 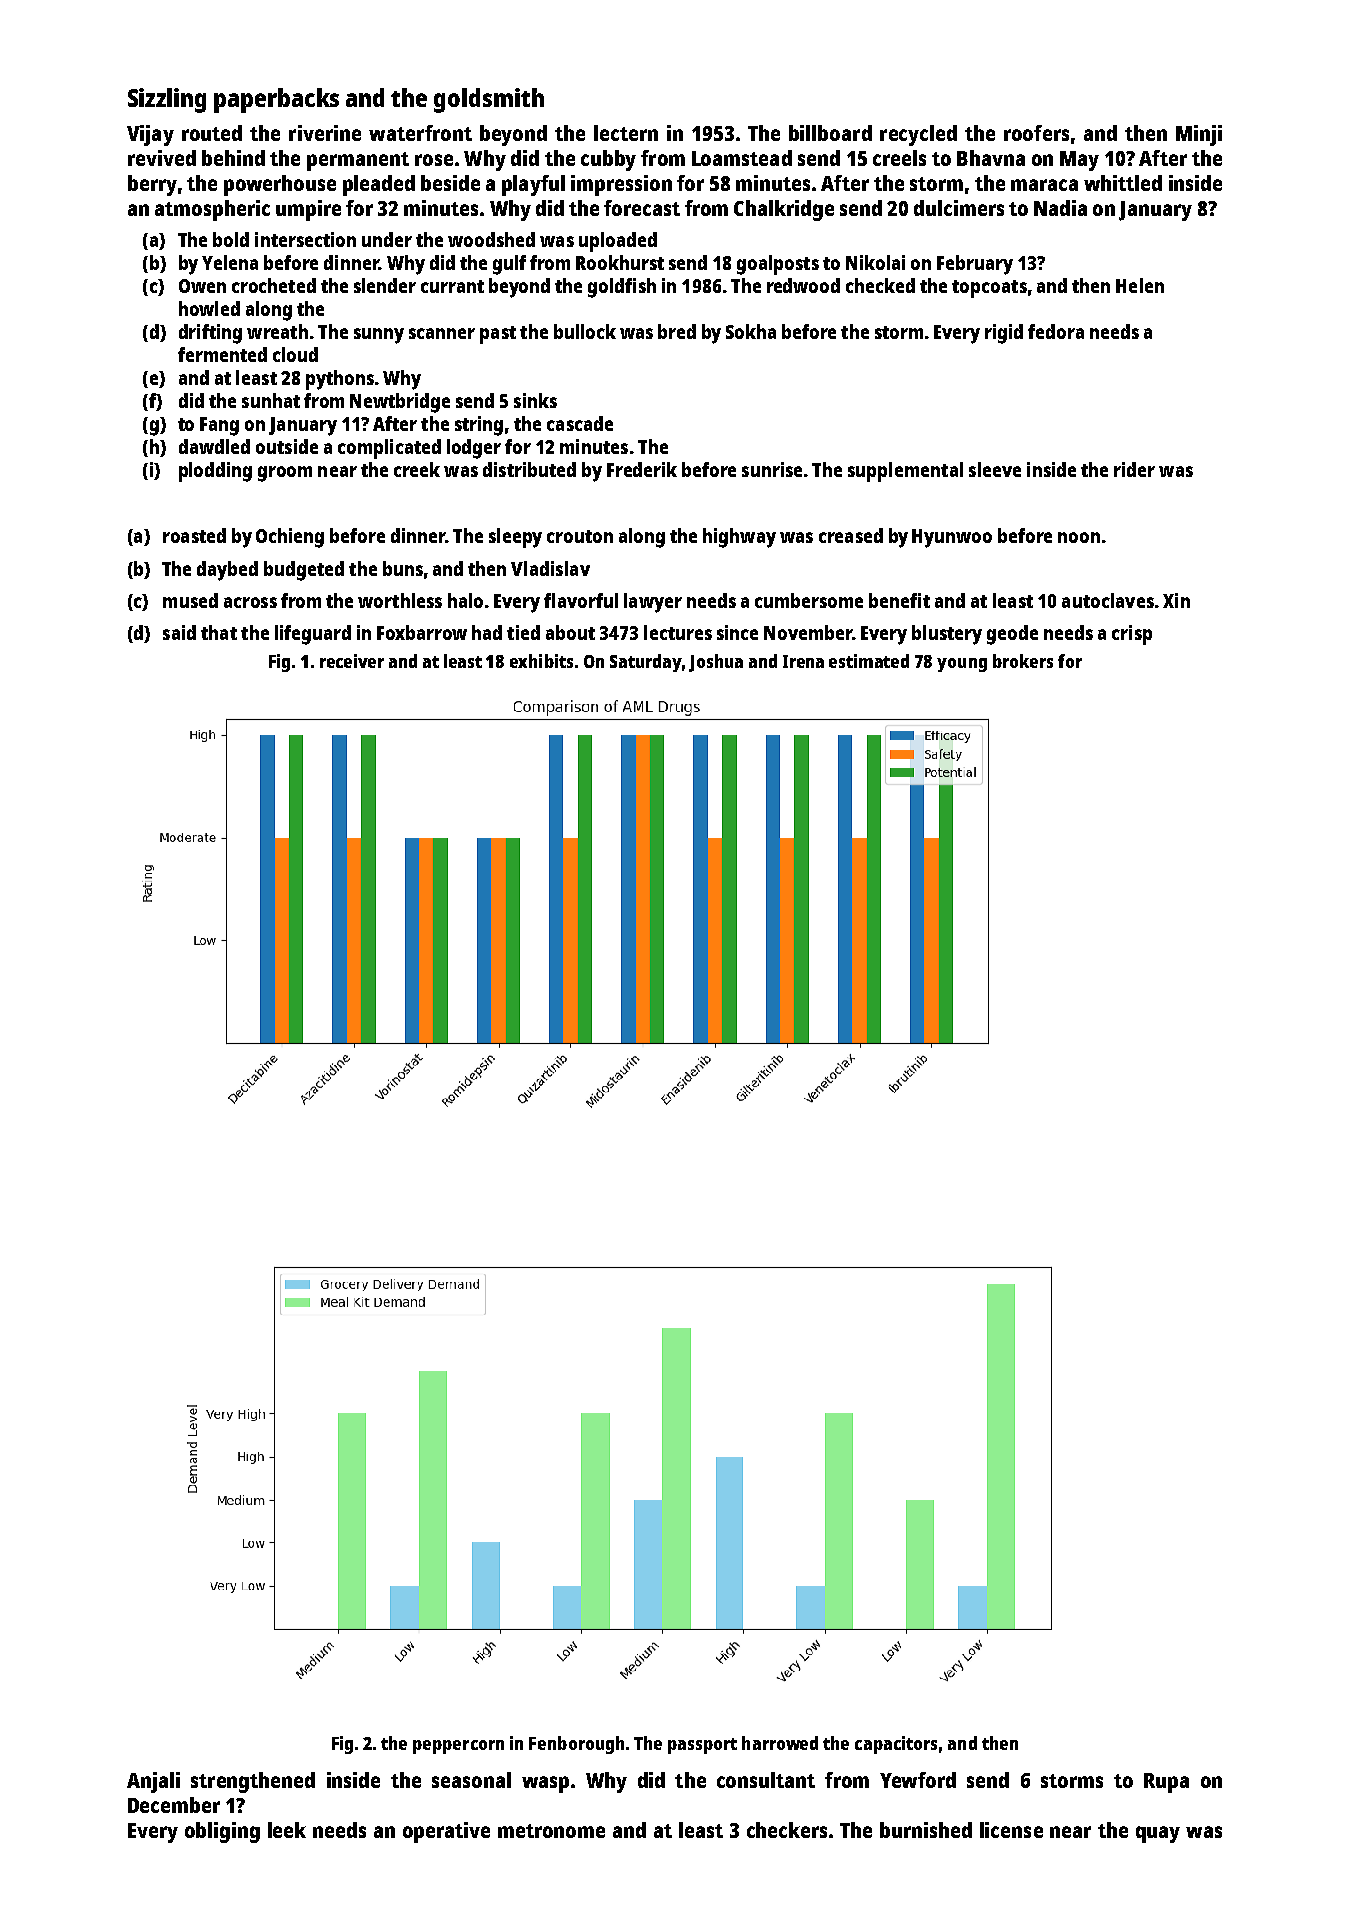 What do you see at coordinates (541, 661) in the document?
I see `exhibits` at bounding box center [541, 661].
